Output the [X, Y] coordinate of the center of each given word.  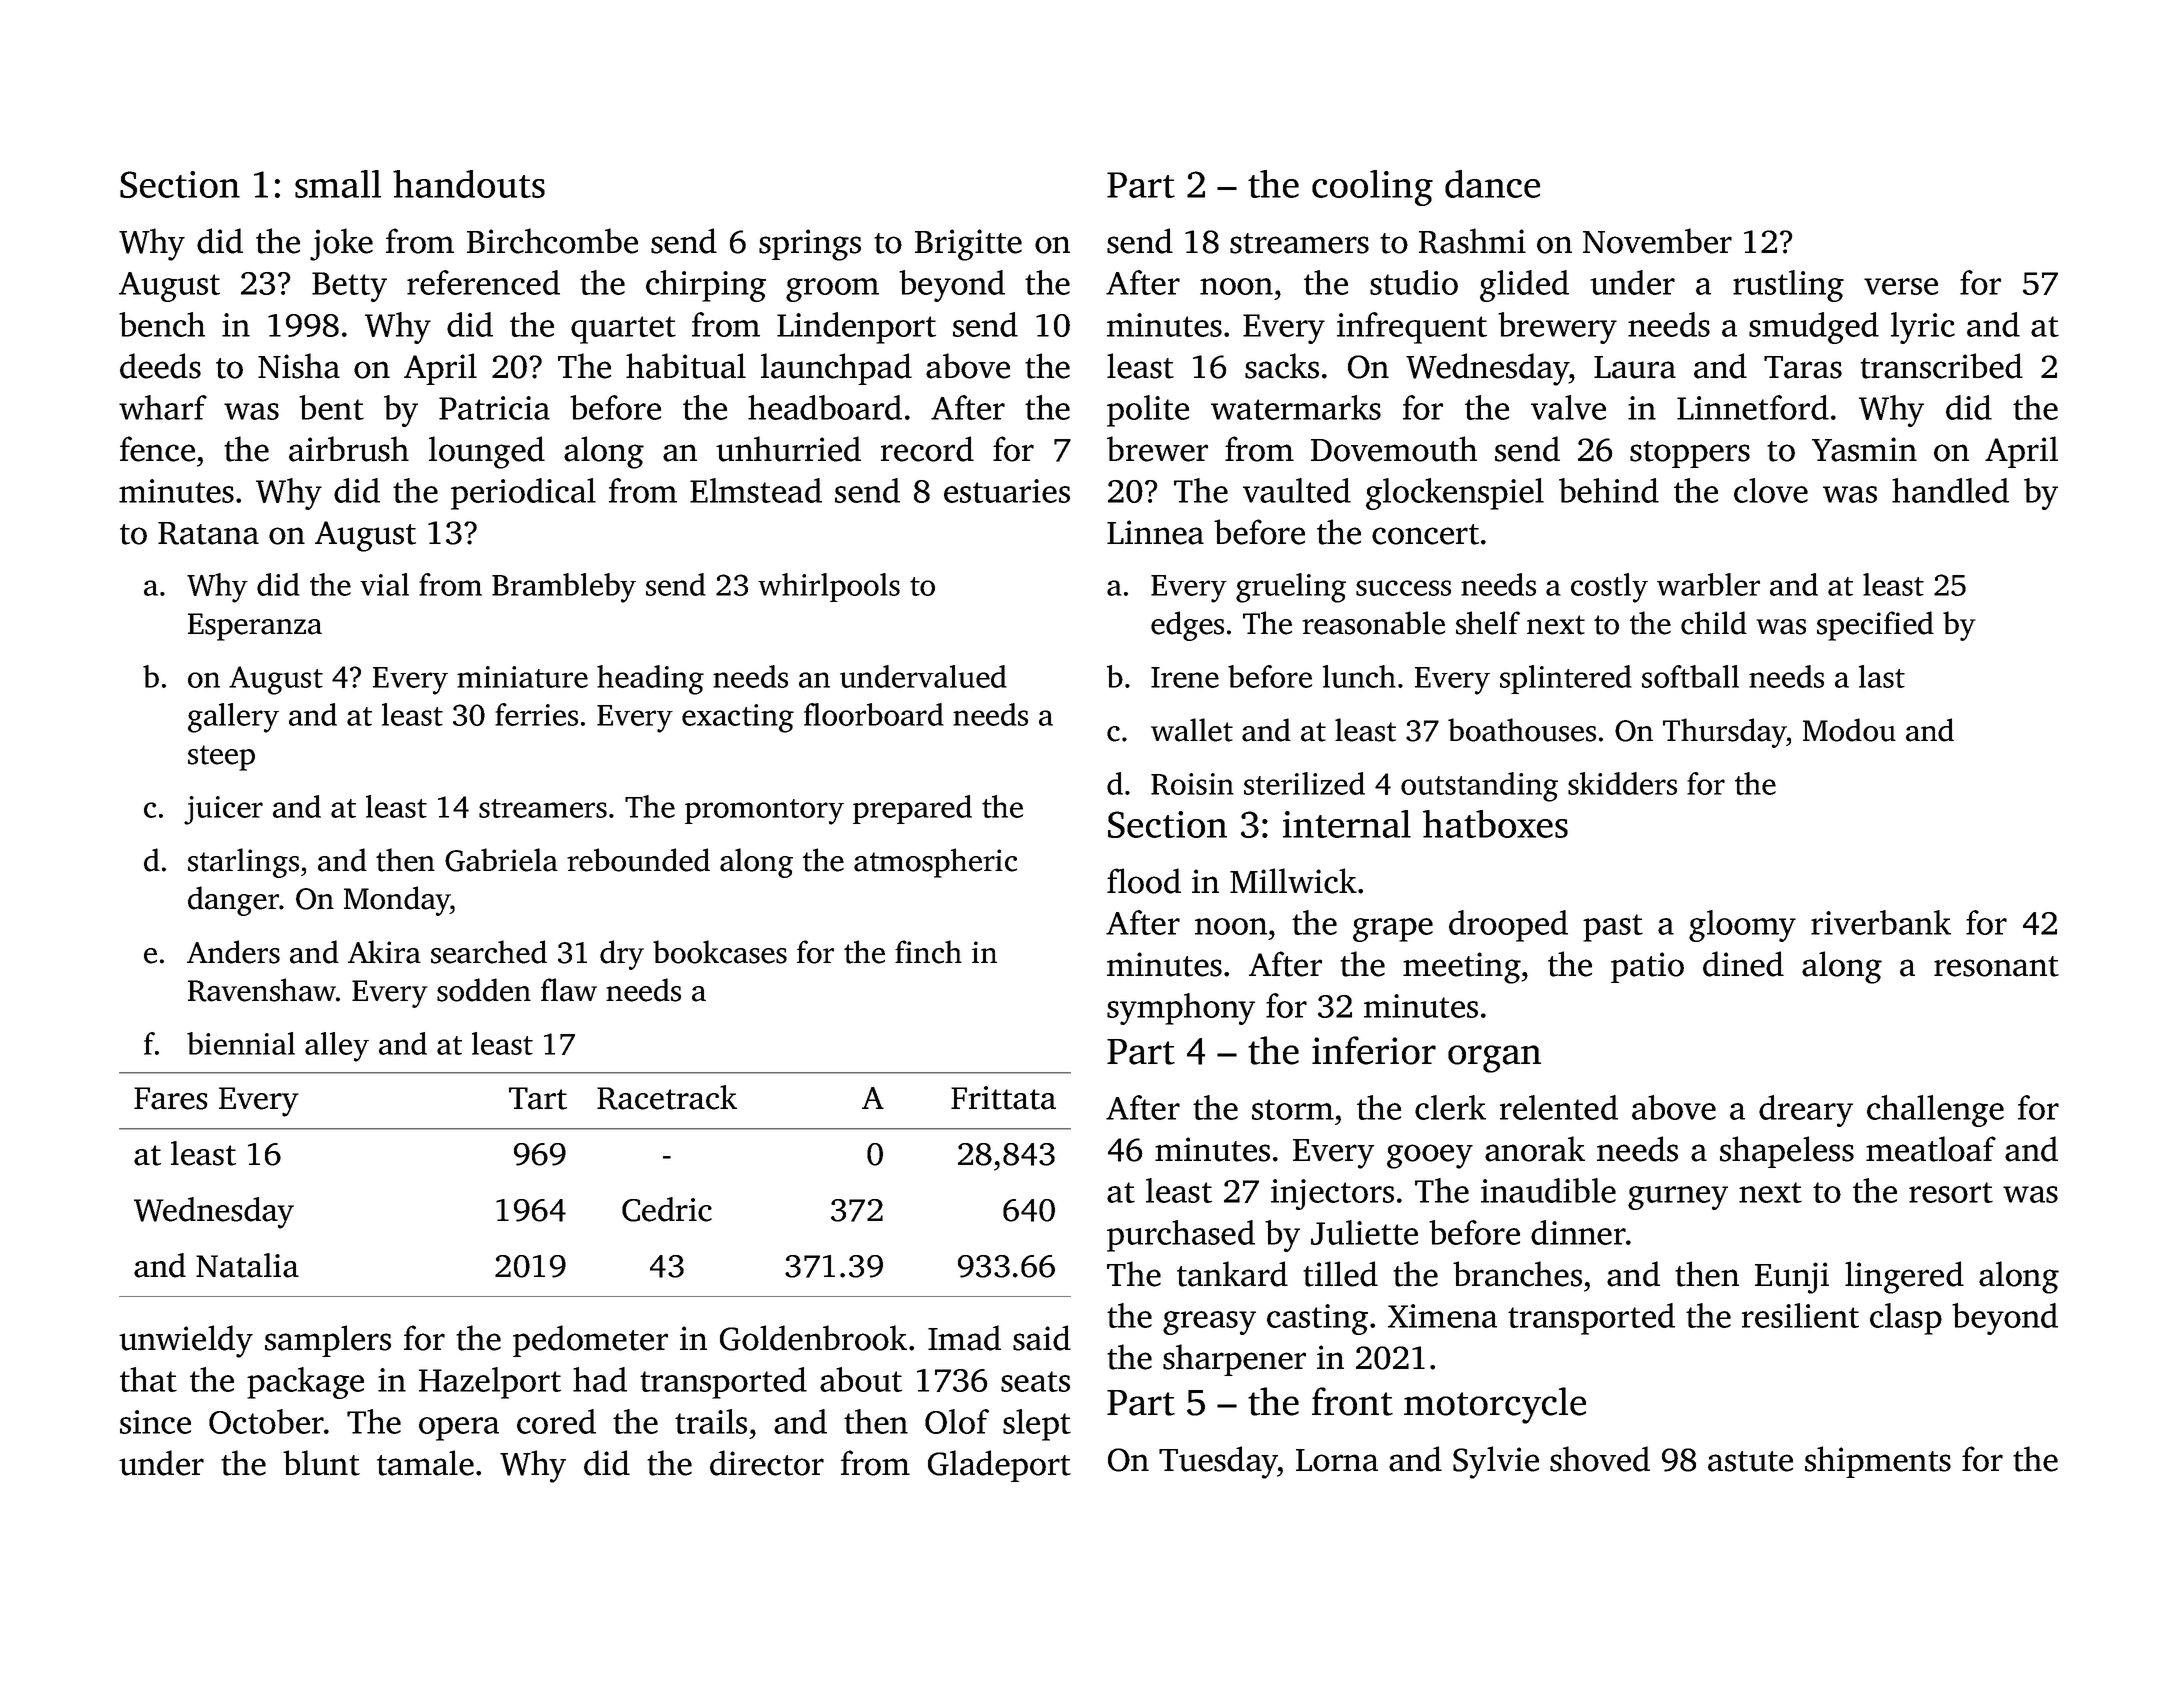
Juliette [1364, 1232]
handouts [469, 184]
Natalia [247, 1265]
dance [1492, 184]
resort [1951, 1192]
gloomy [1742, 926]
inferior [1374, 1050]
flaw [569, 990]
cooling [1372, 188]
